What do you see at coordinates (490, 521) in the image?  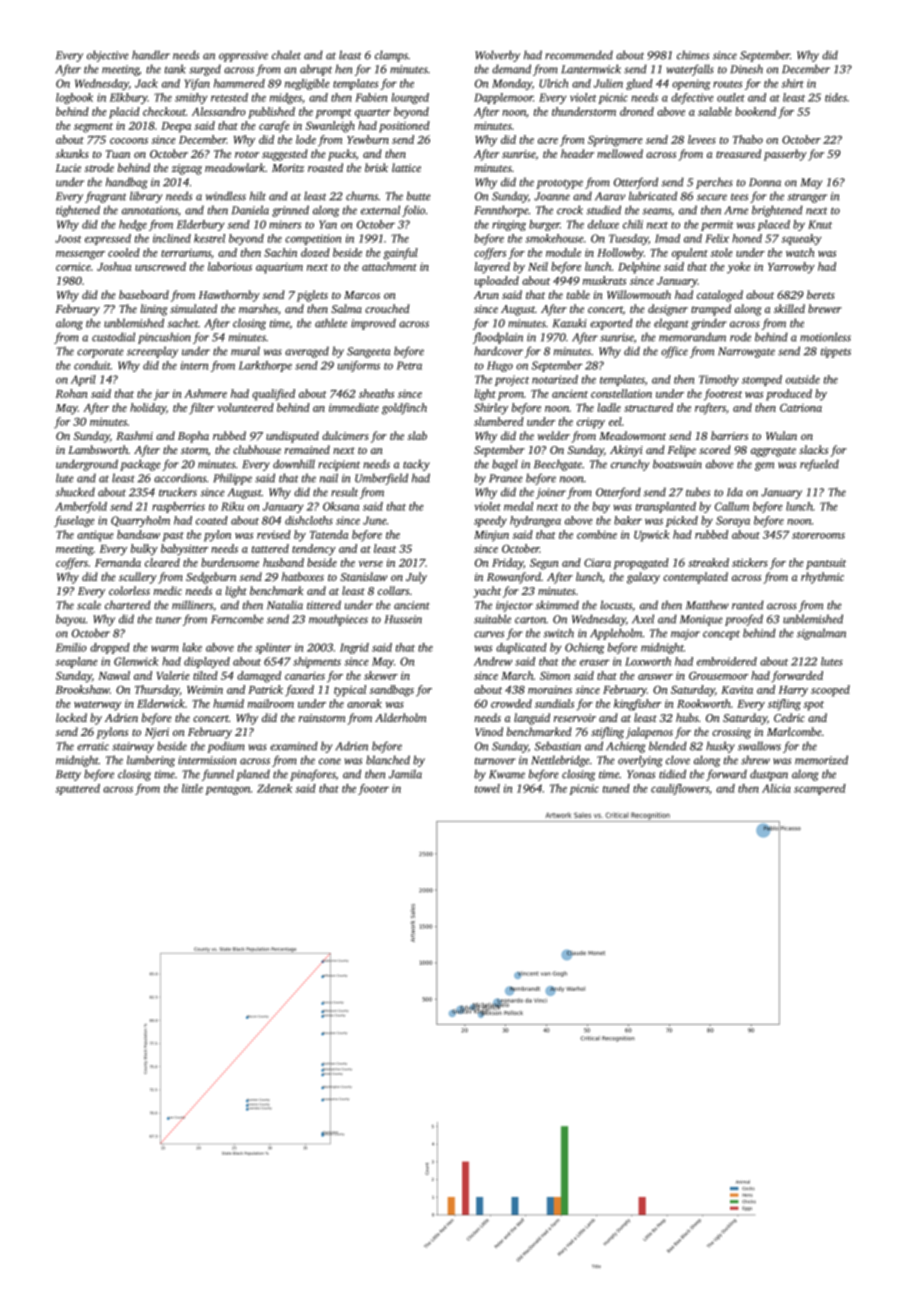 I see `speedy` at bounding box center [490, 521].
